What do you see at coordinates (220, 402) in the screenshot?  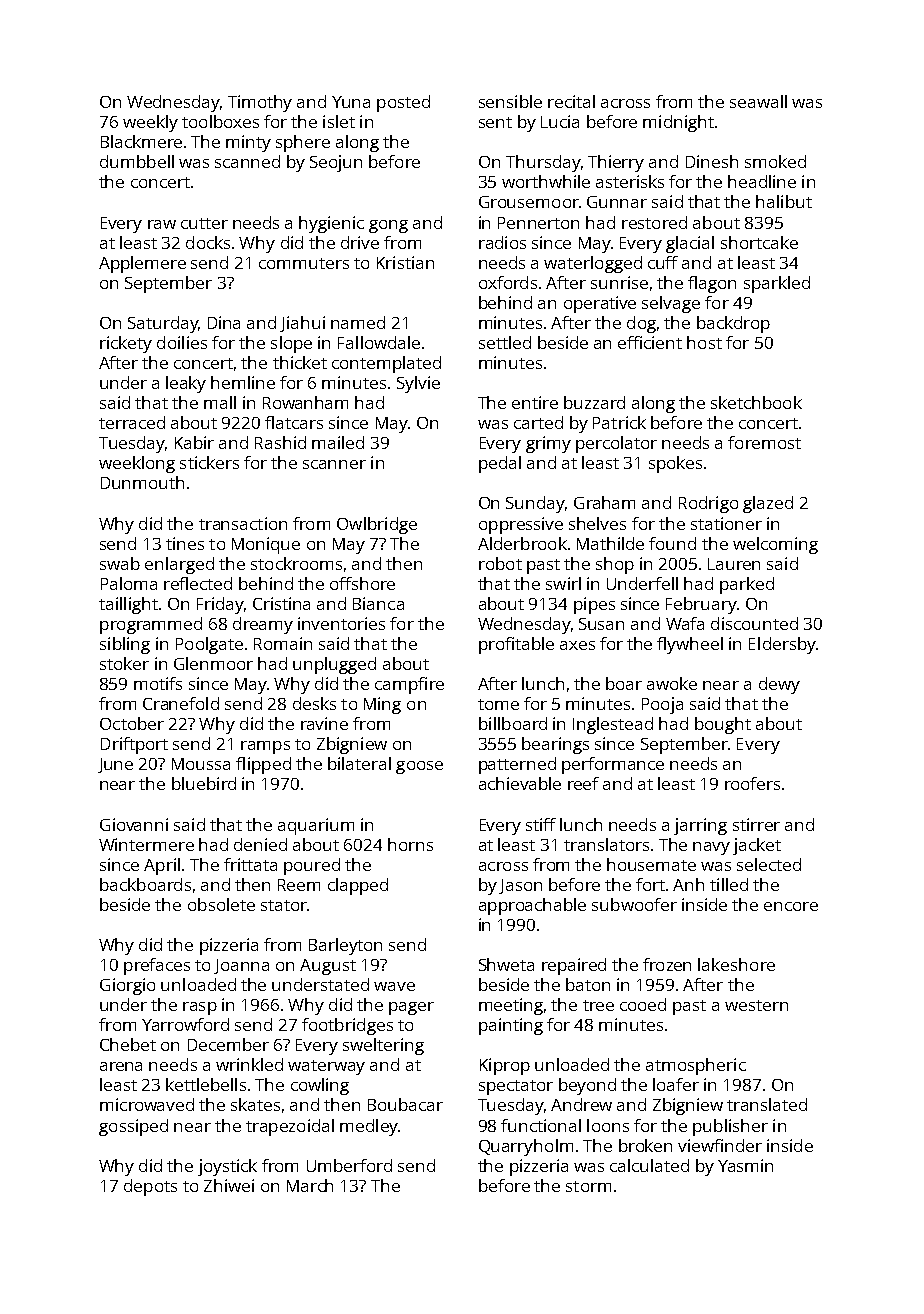 I see `mall` at bounding box center [220, 402].
